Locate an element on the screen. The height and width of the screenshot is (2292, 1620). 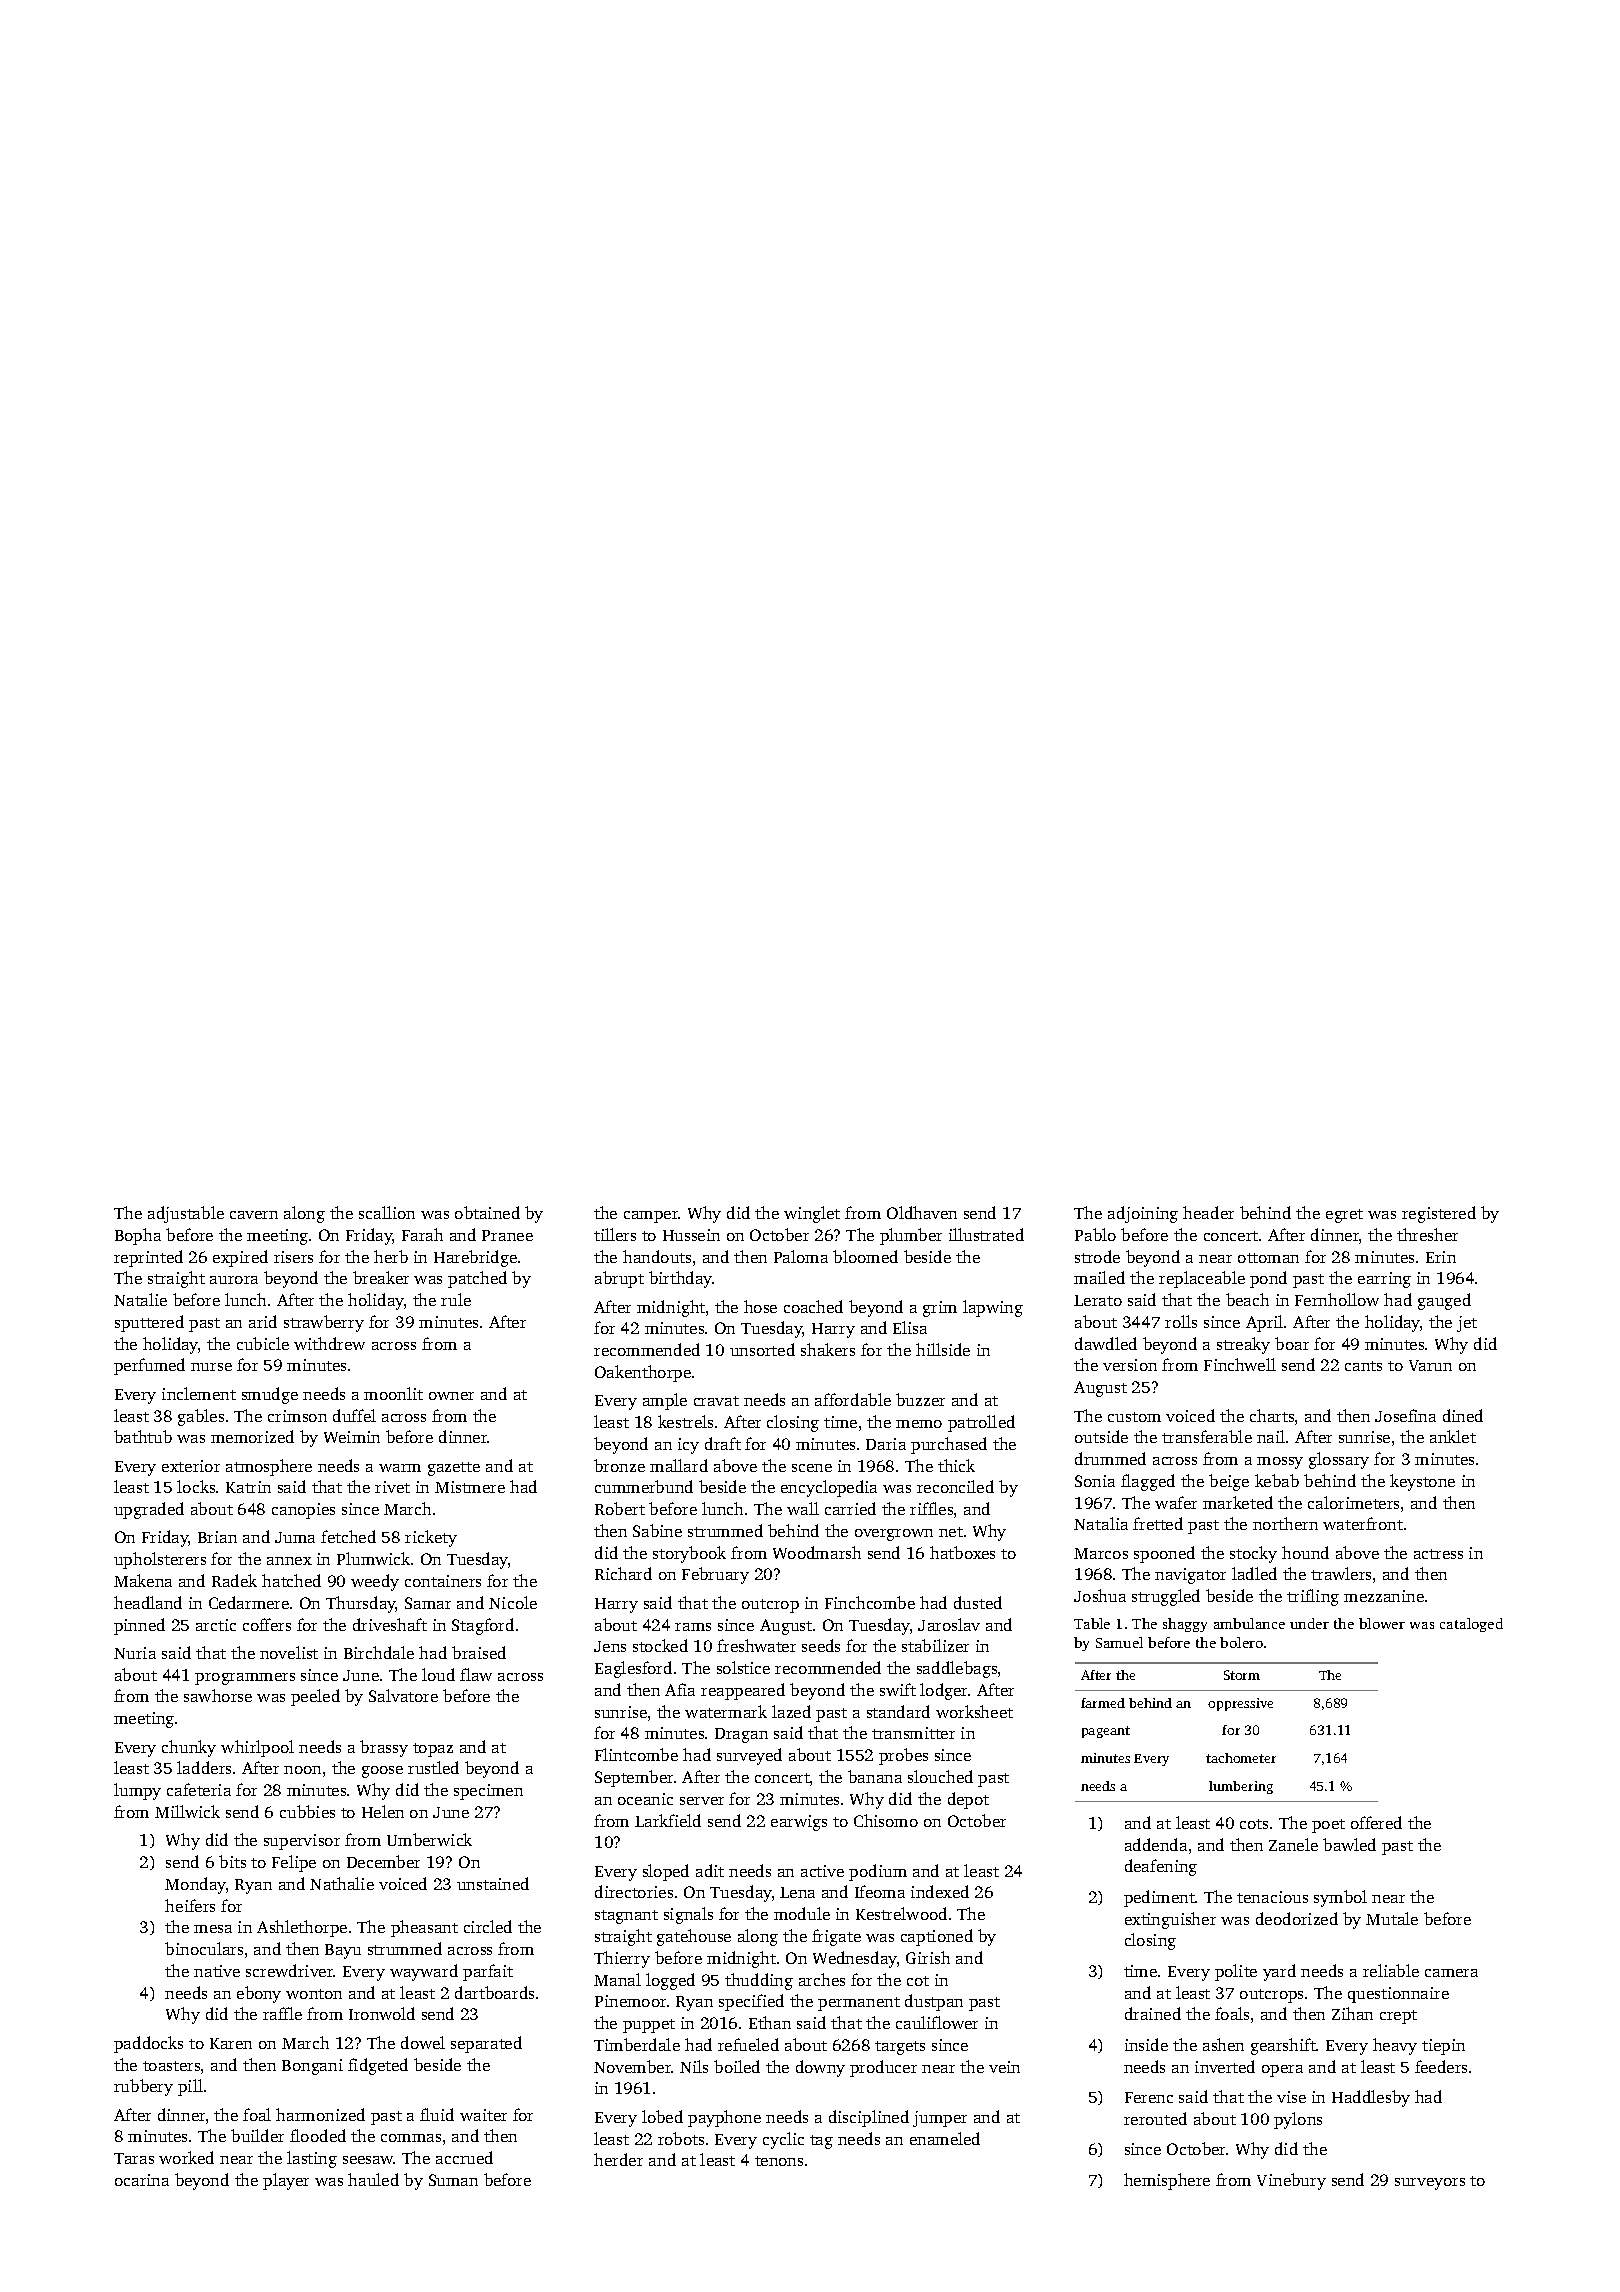
keystone is located at coordinates (1422, 1482).
